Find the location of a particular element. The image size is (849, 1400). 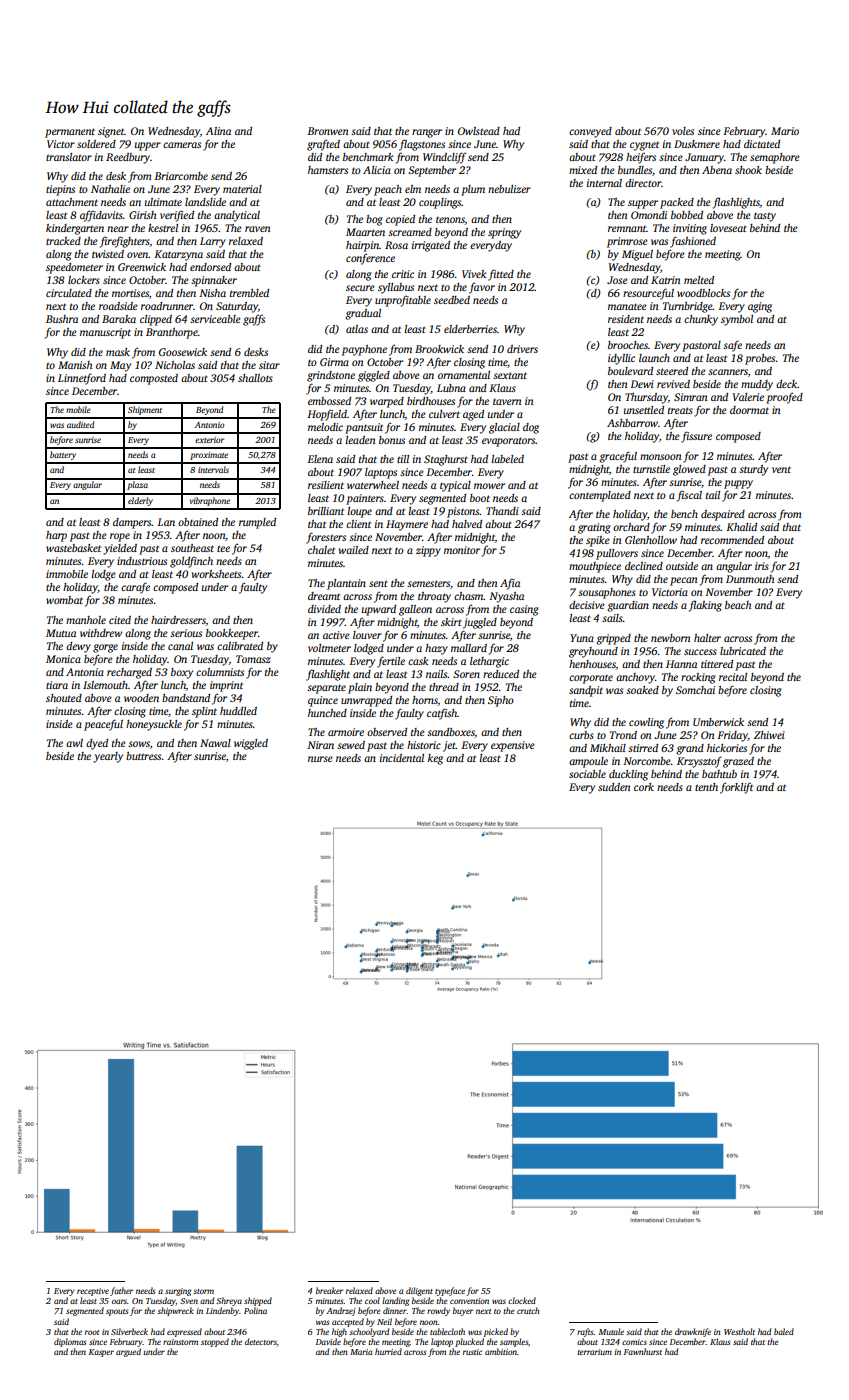

argued is located at coordinates (128, 1352).
